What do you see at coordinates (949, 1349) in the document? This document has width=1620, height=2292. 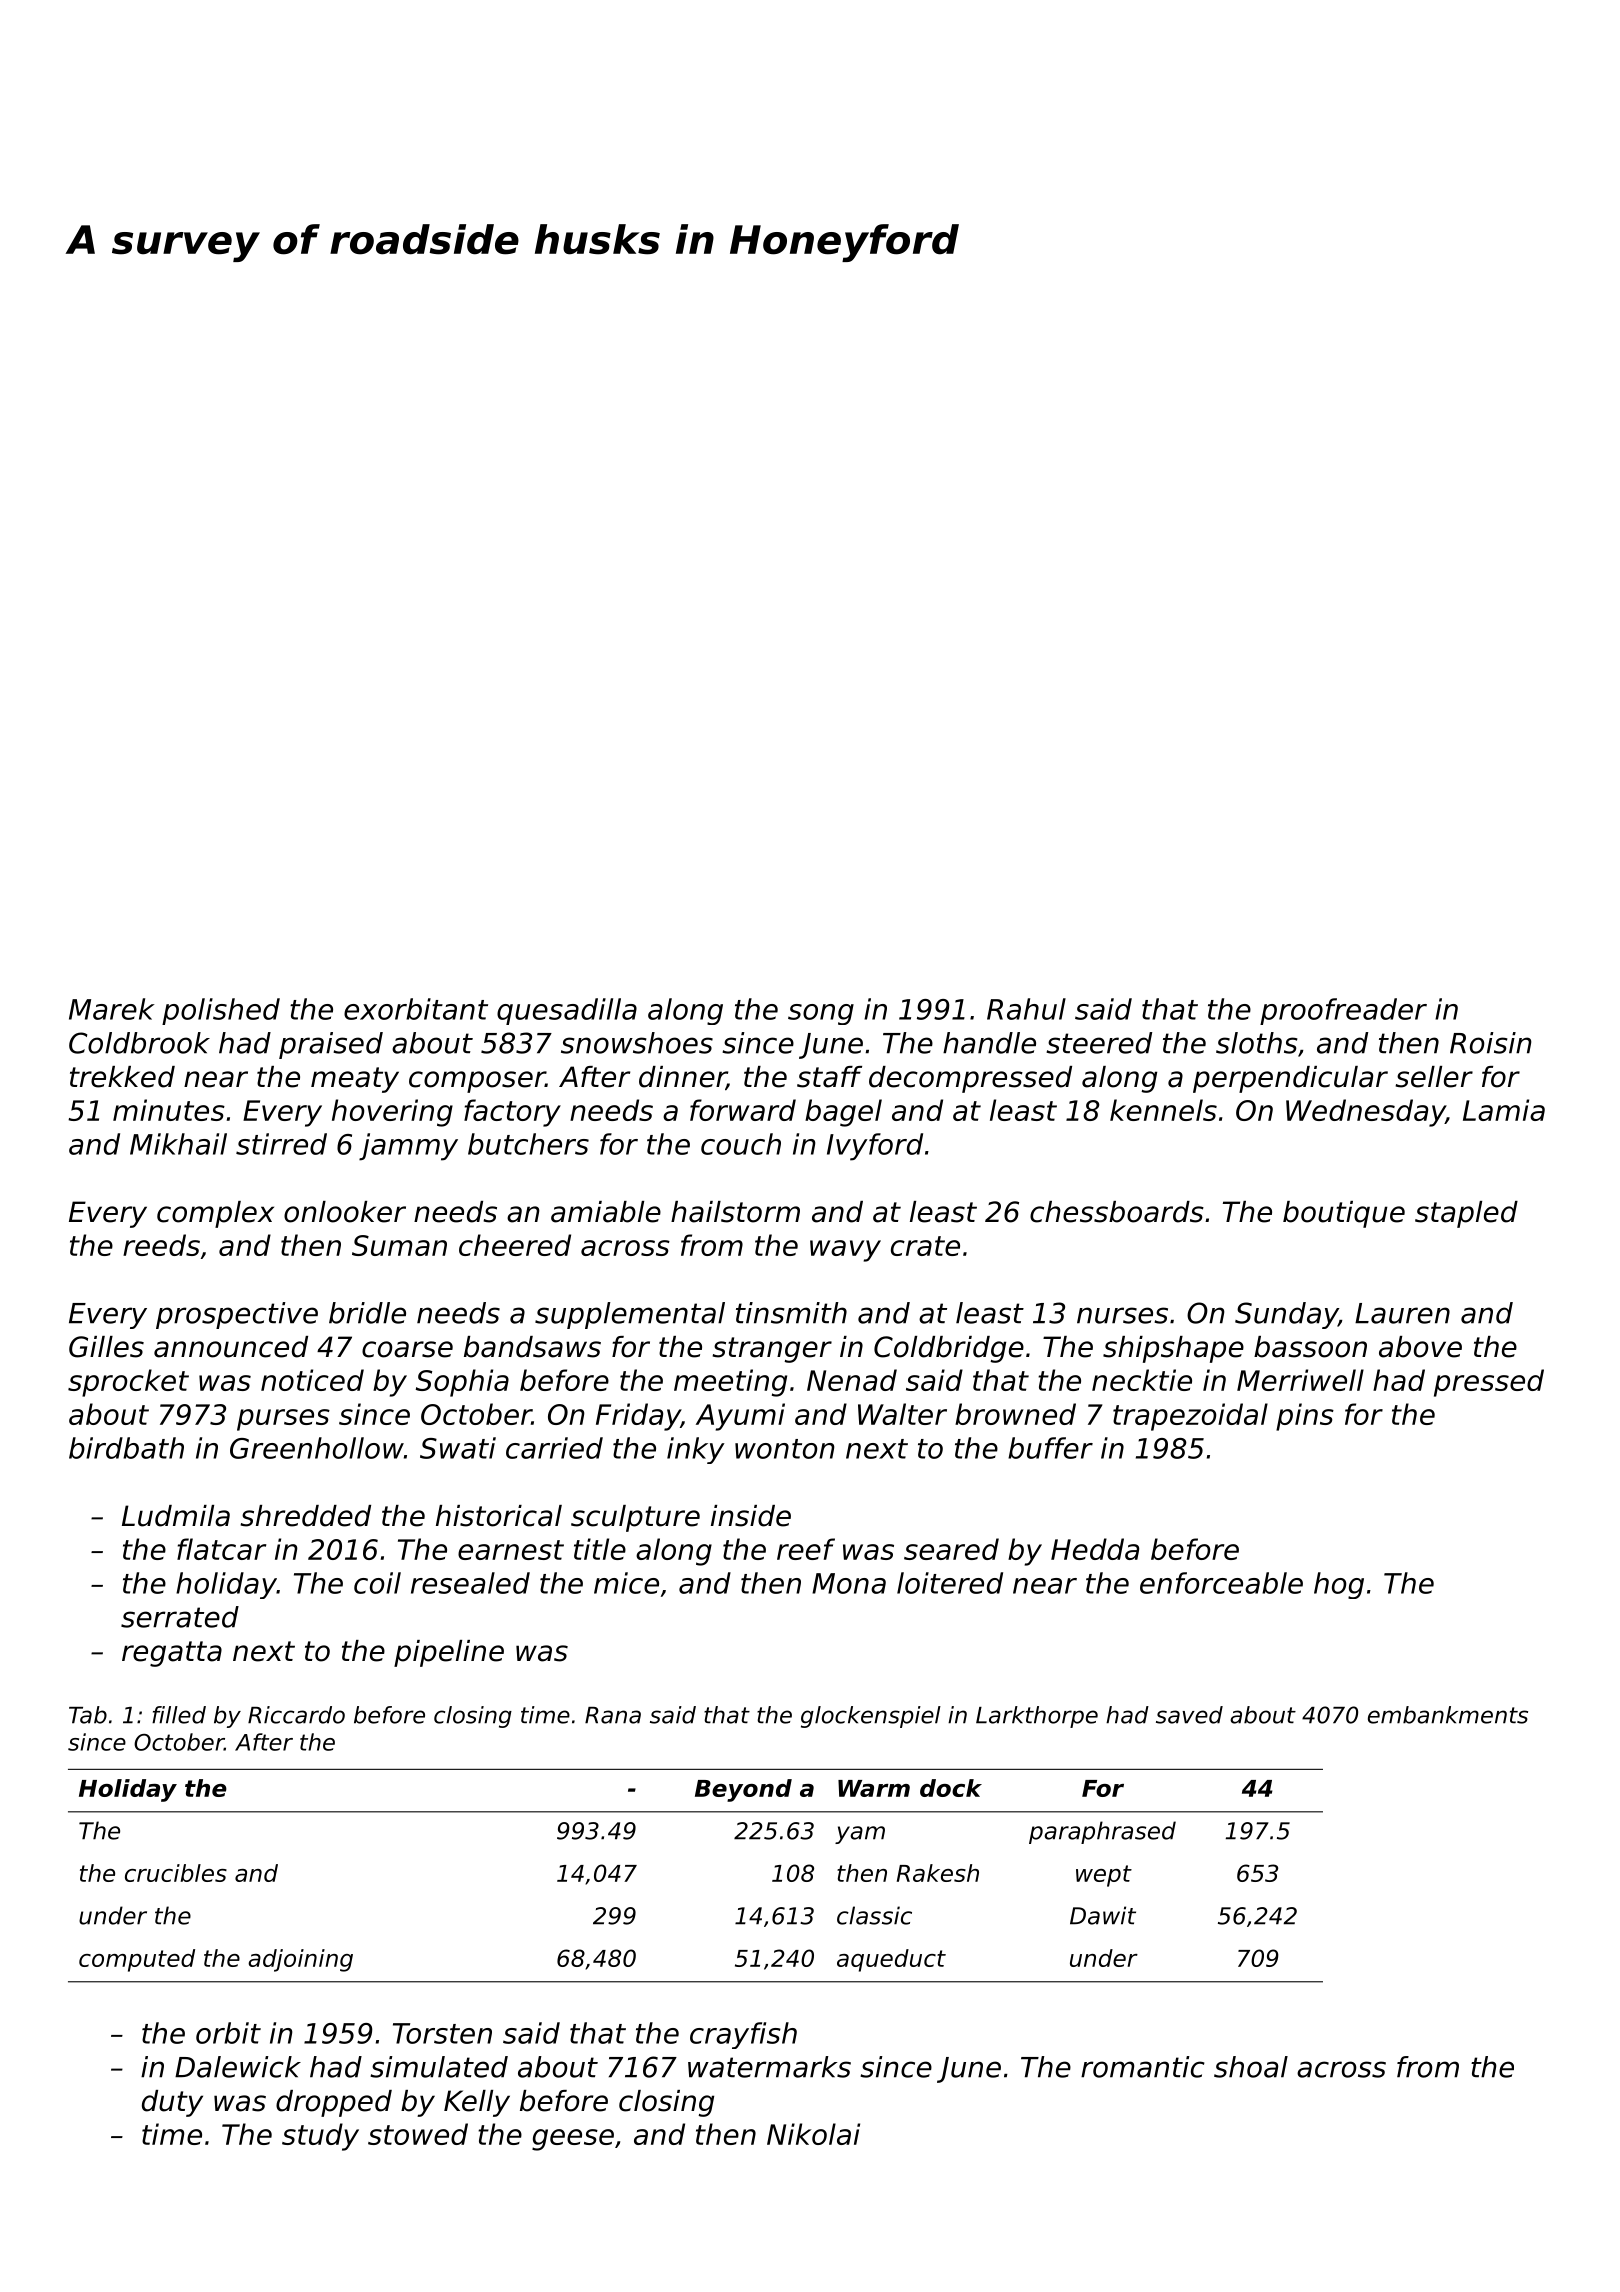 I see `Coldbridge` at bounding box center [949, 1349].
